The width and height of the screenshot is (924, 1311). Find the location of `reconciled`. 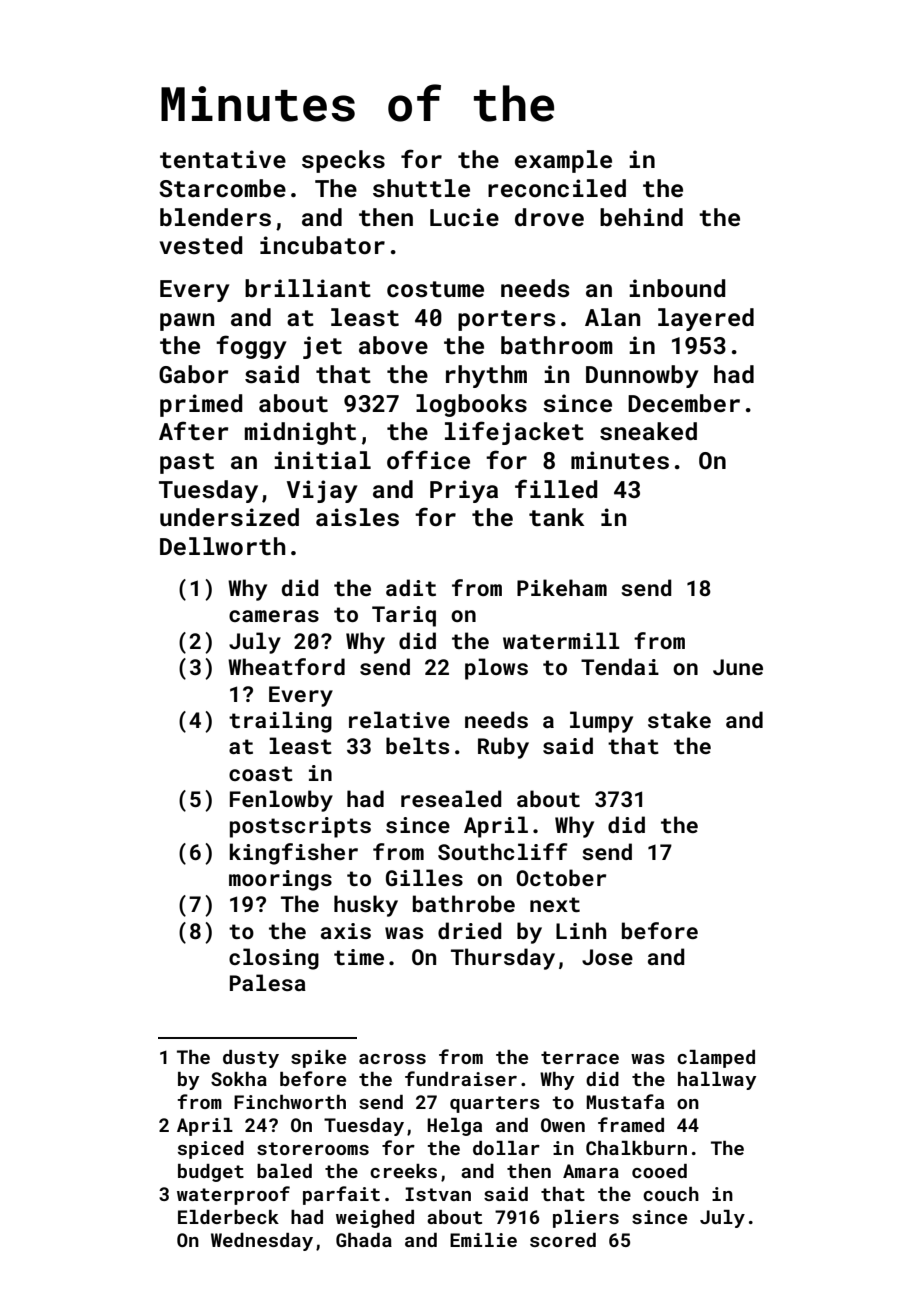

reconciled is located at coordinates (557, 188).
